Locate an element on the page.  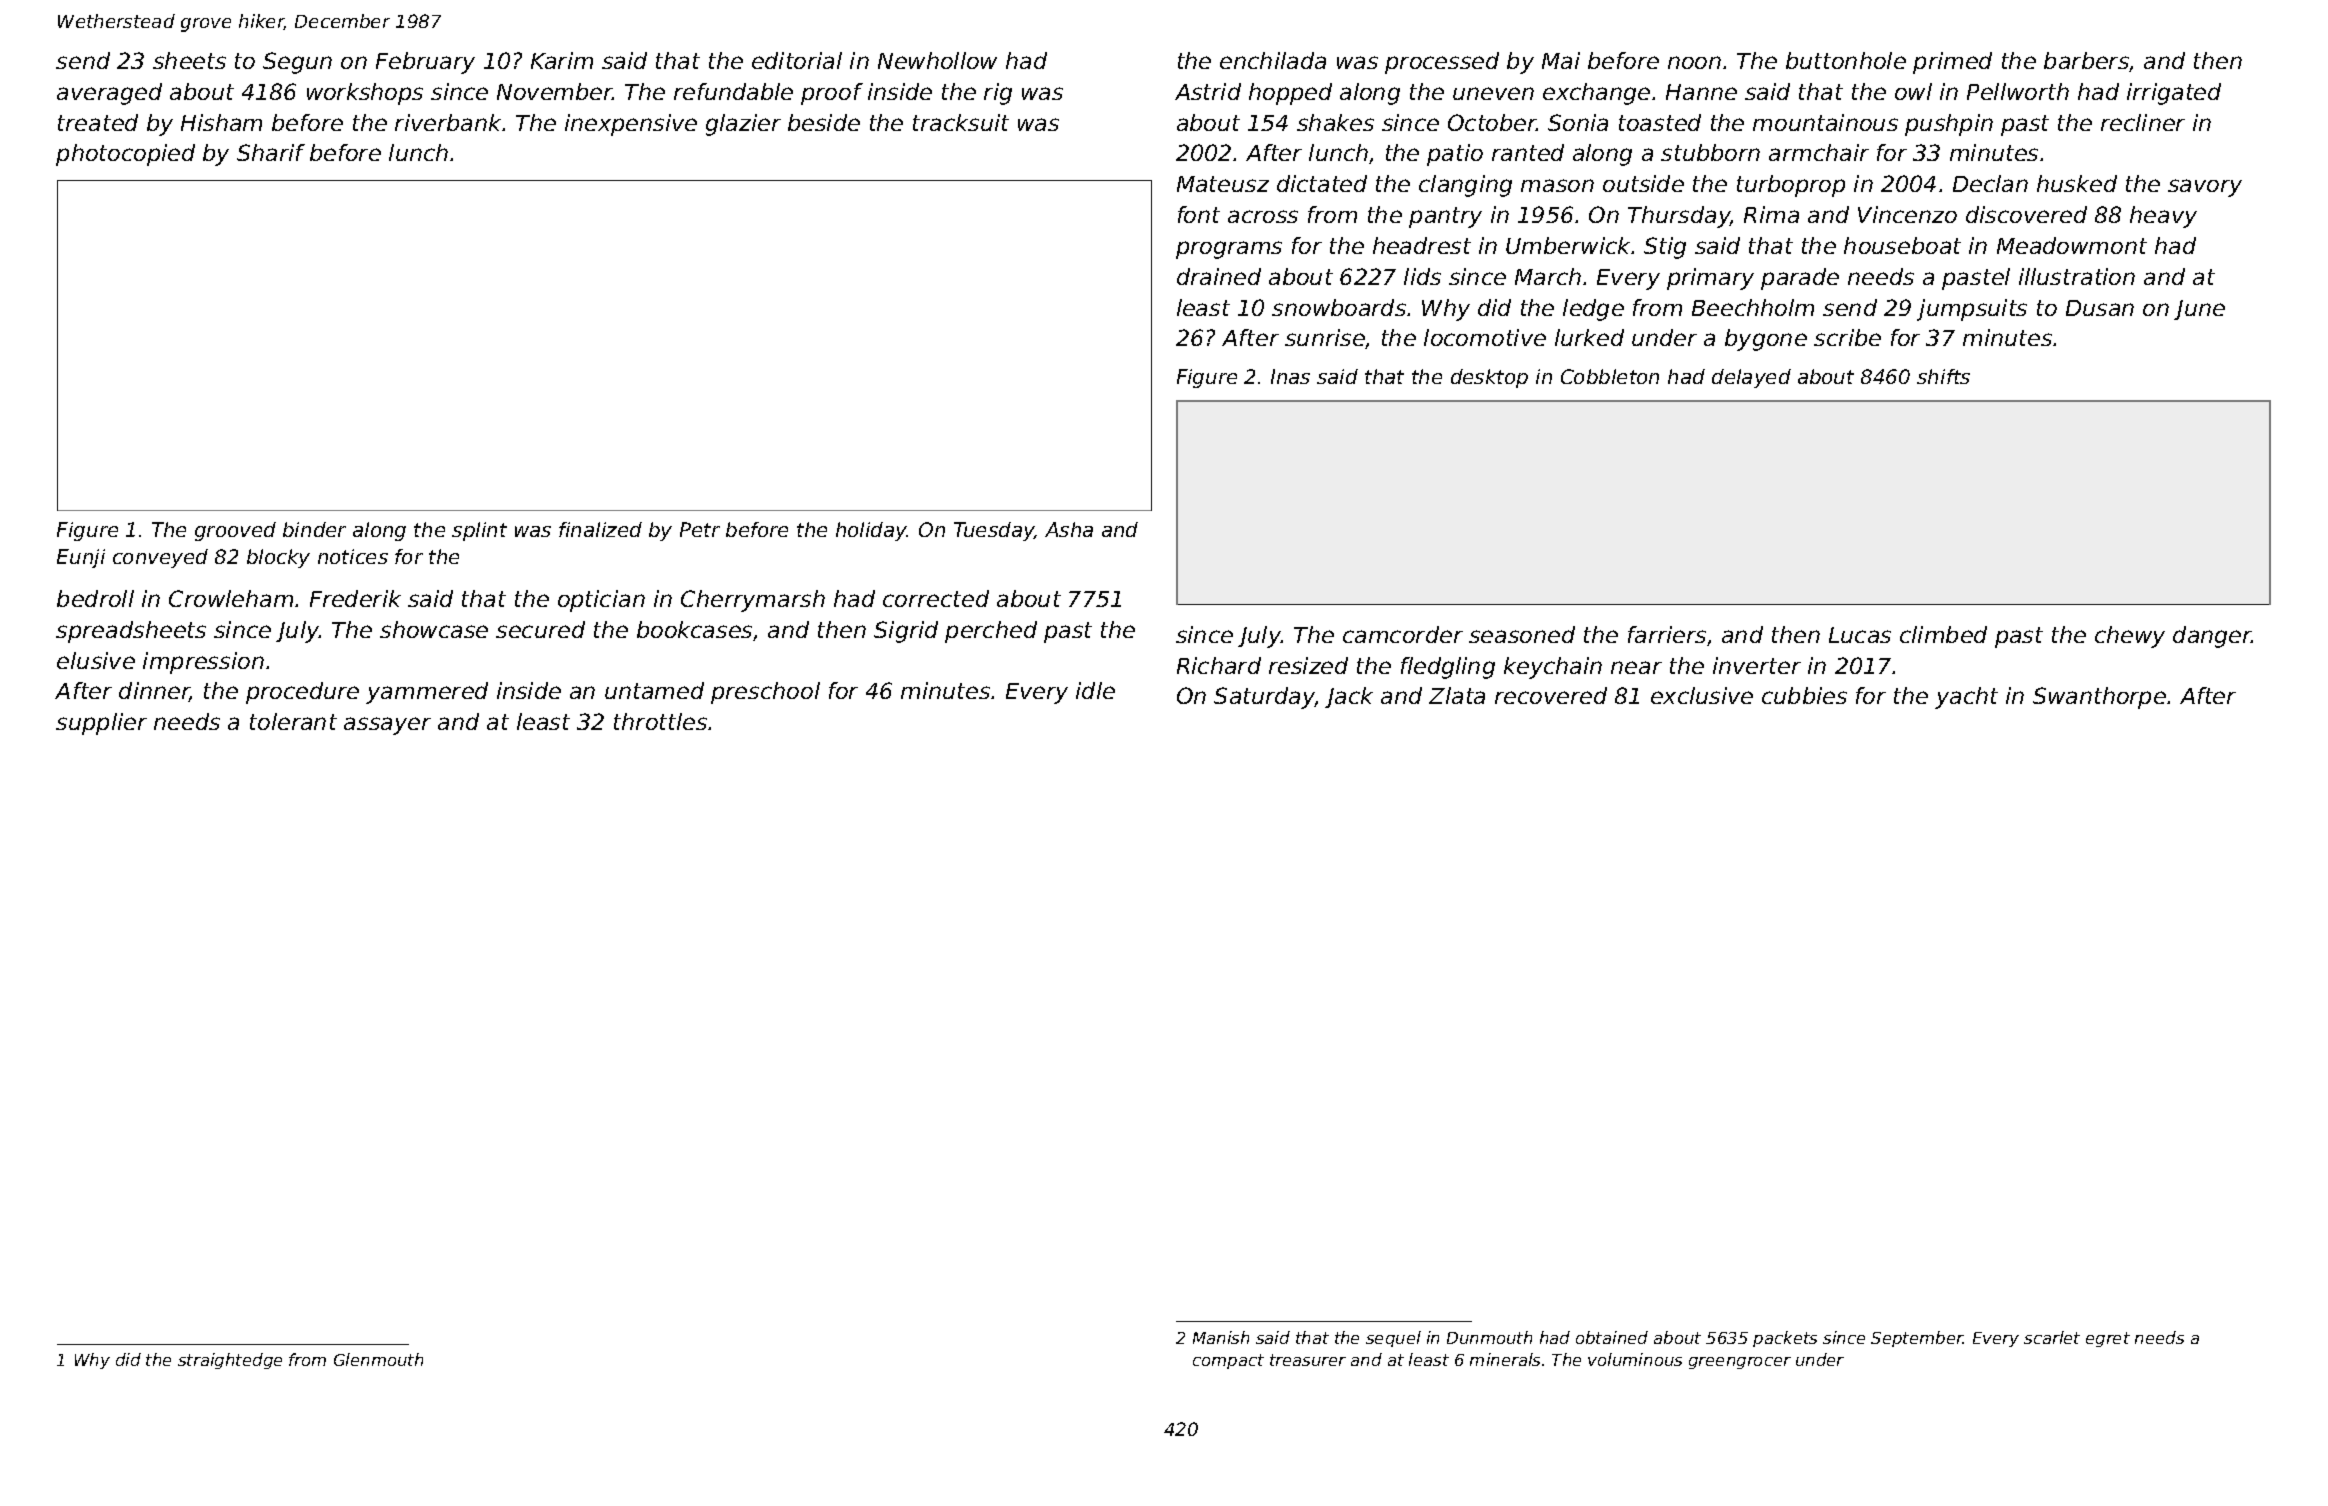
November is located at coordinates (555, 91).
